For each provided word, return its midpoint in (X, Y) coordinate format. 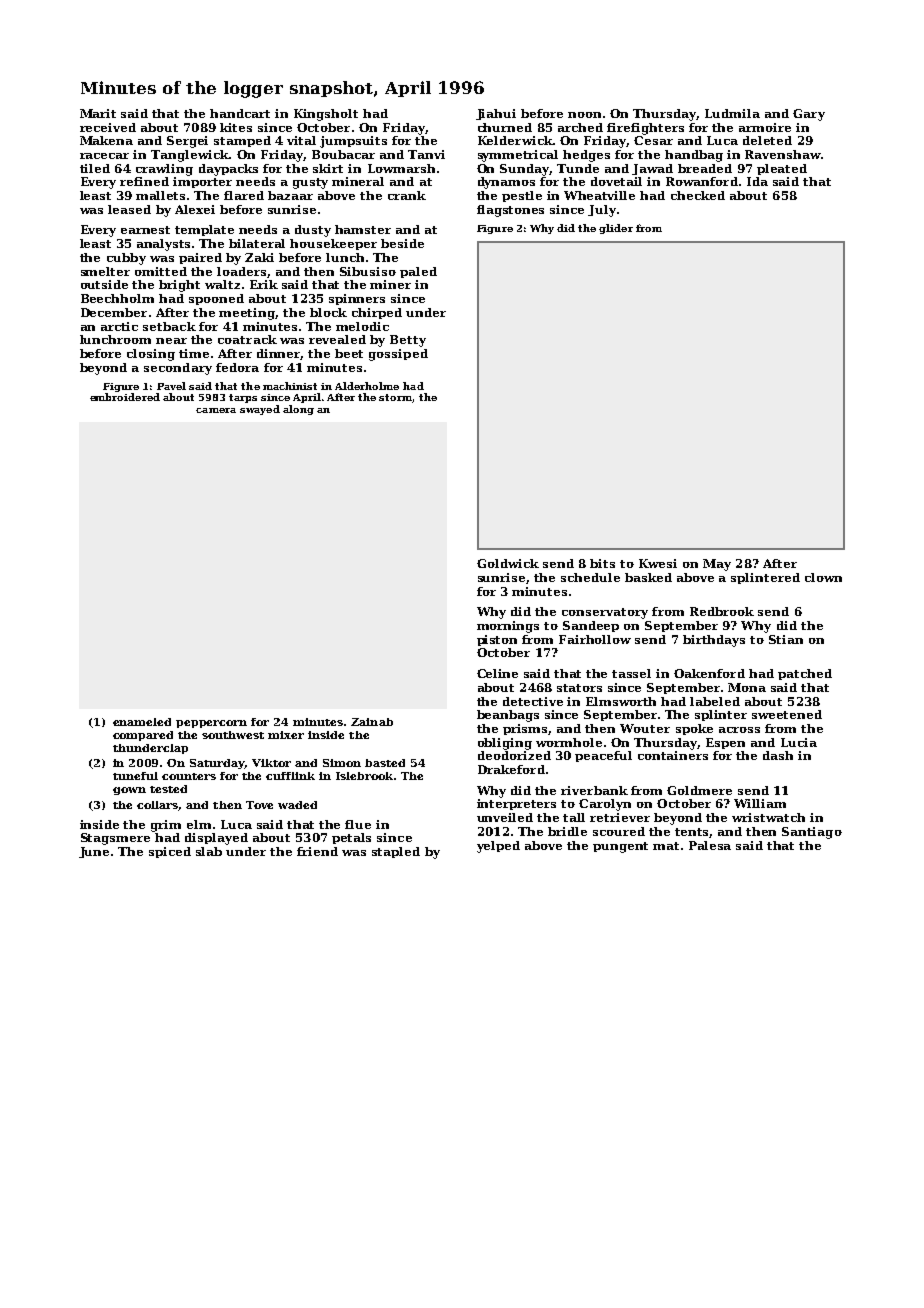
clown (823, 577)
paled (418, 272)
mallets (160, 195)
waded (297, 805)
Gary (809, 115)
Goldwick (508, 563)
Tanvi (426, 154)
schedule (590, 577)
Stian (786, 639)
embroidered (125, 397)
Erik (264, 284)
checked (698, 195)
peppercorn (211, 724)
